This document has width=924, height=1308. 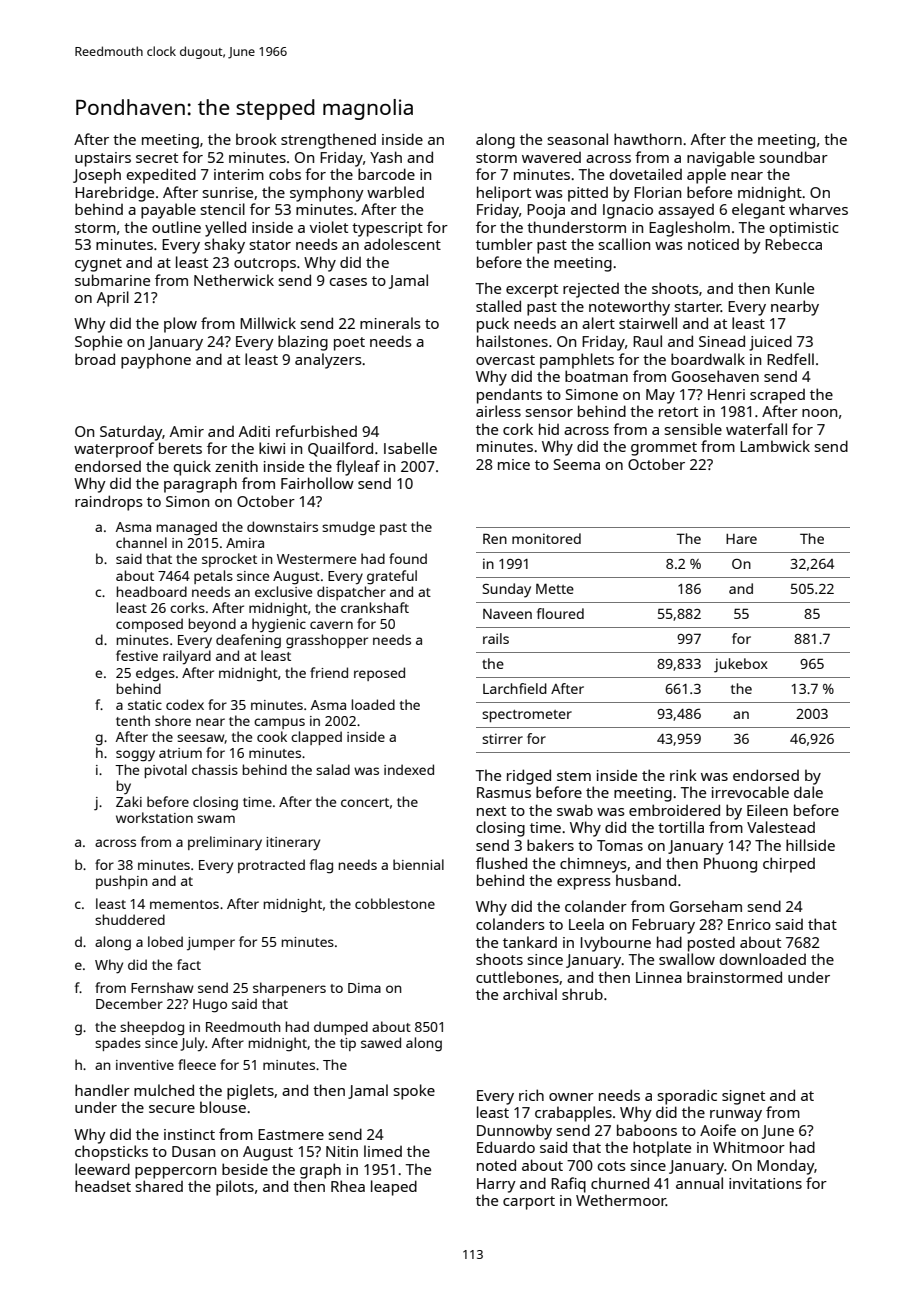 What do you see at coordinates (741, 665) in the document?
I see `jukebox` at bounding box center [741, 665].
